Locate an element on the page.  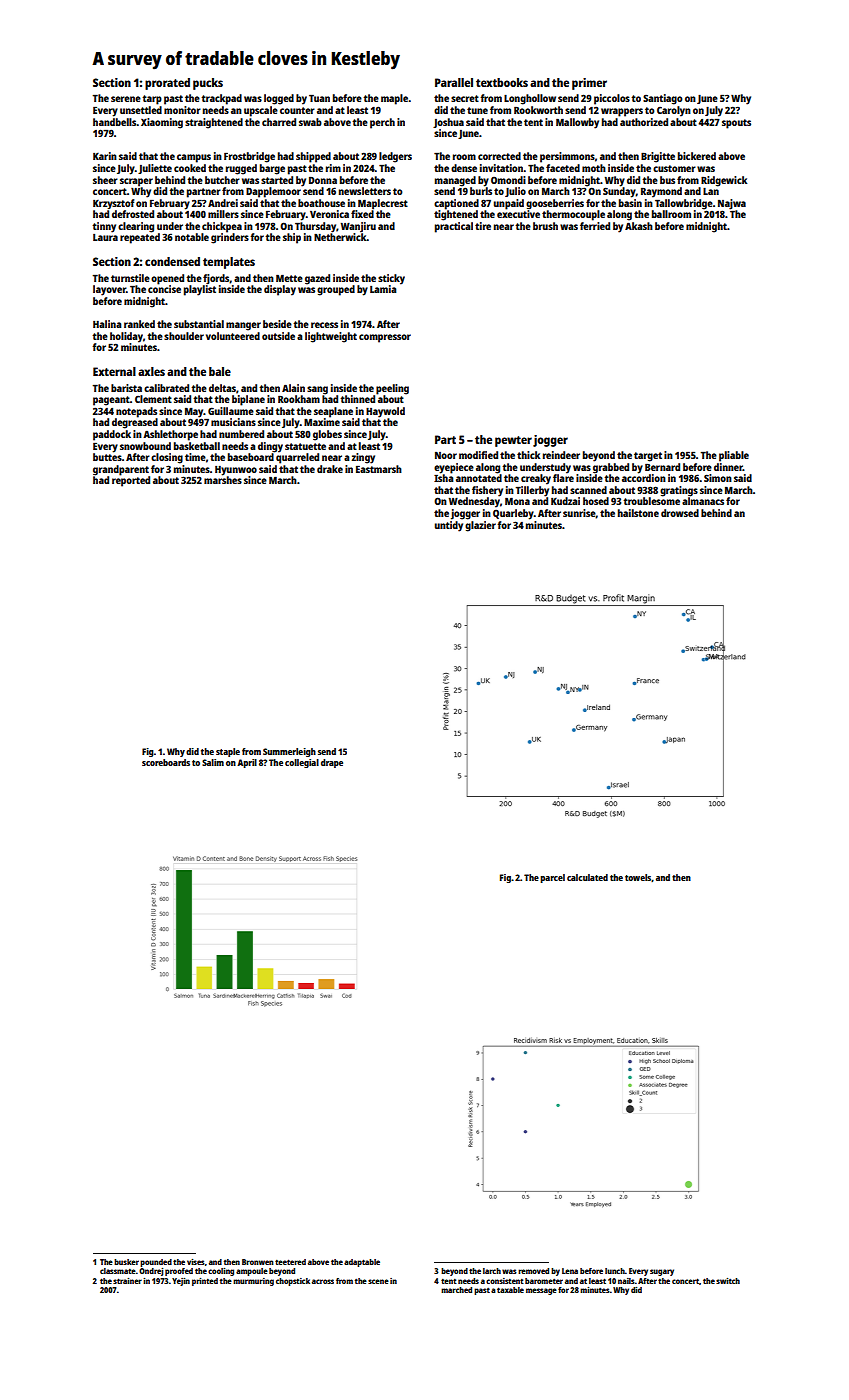
vises is located at coordinates (196, 1262).
